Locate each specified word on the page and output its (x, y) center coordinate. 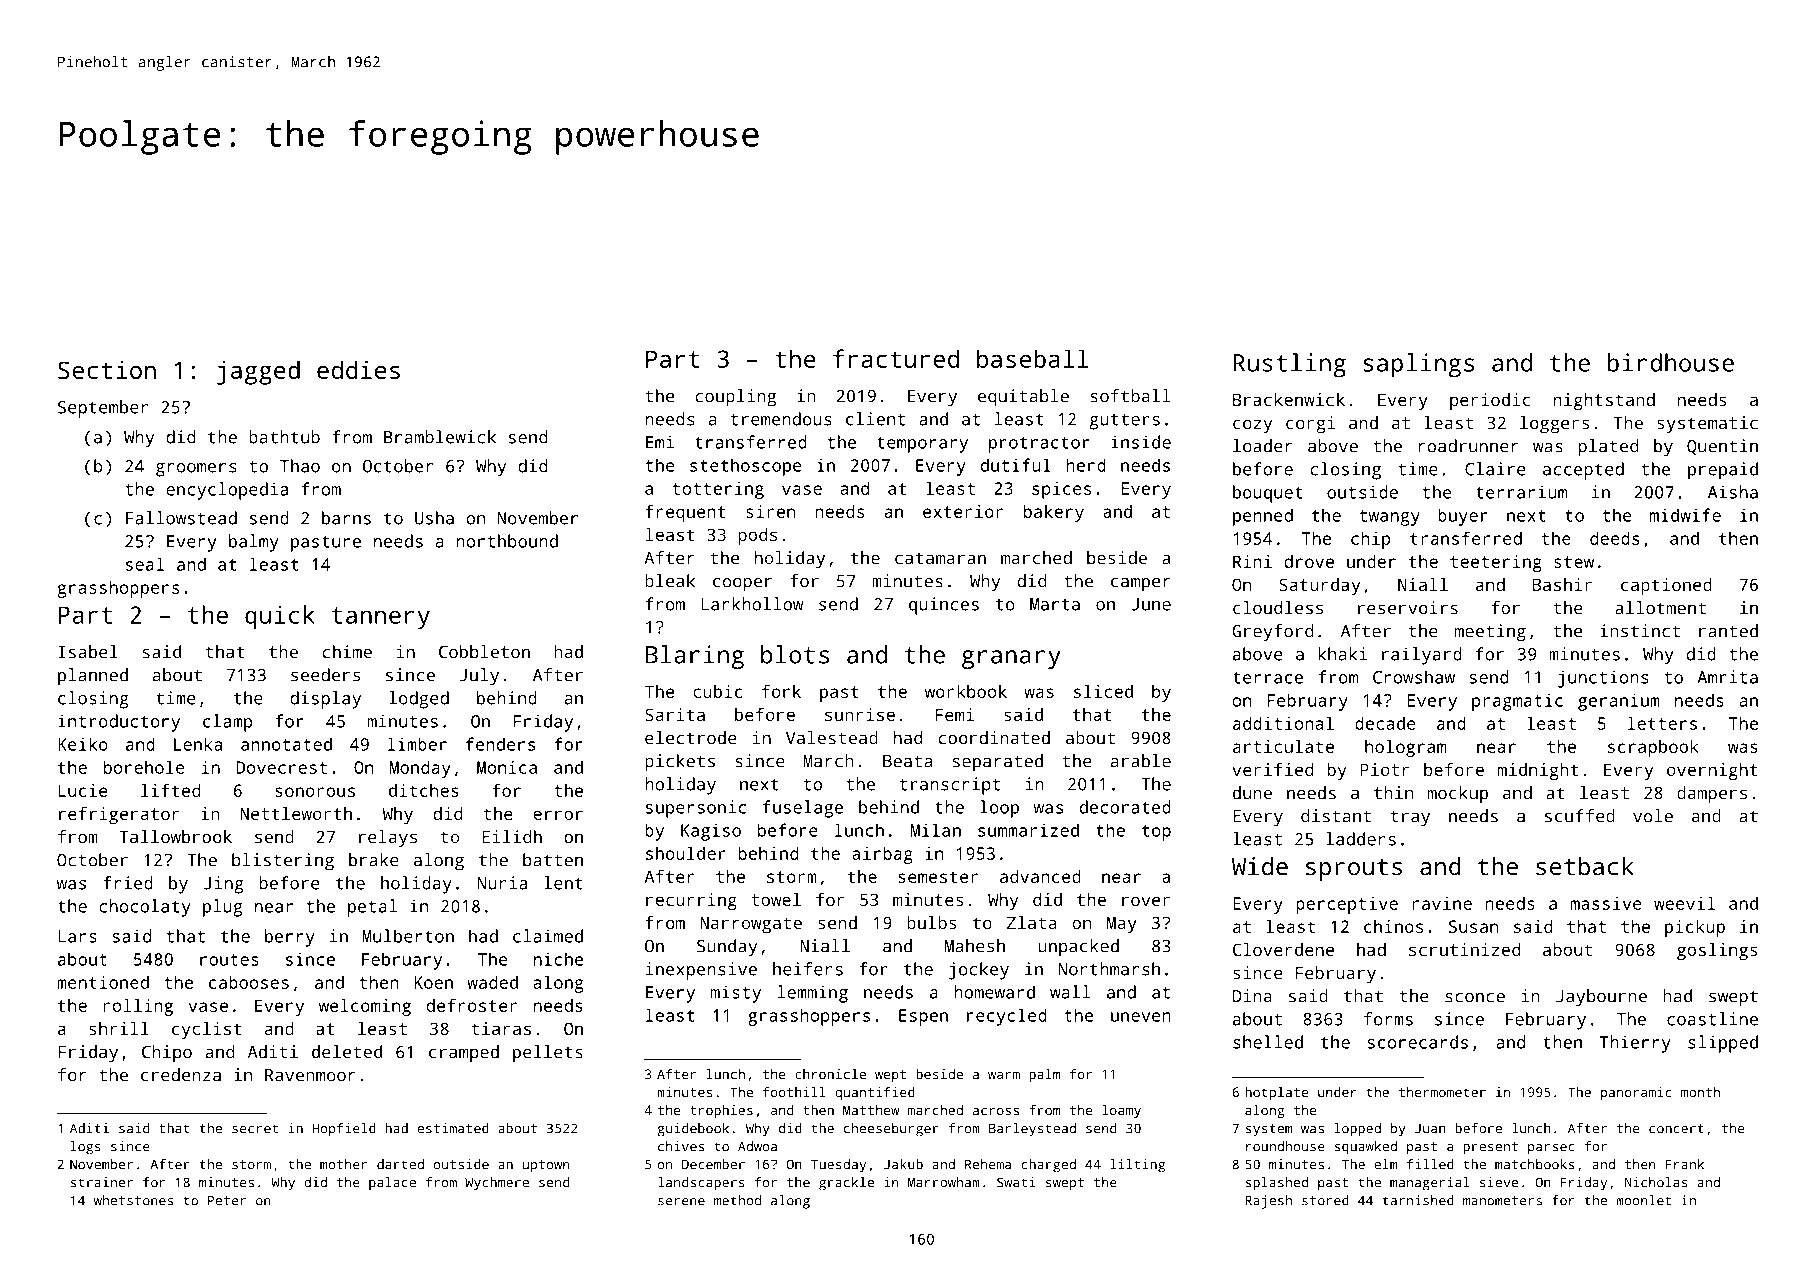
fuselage (803, 809)
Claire (1495, 469)
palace (392, 1184)
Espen (923, 1017)
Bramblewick (440, 437)
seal (145, 564)
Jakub (903, 1164)
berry (290, 938)
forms (1388, 1019)
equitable (1023, 398)
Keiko (83, 744)
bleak (670, 581)
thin (1393, 793)
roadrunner (1468, 446)
